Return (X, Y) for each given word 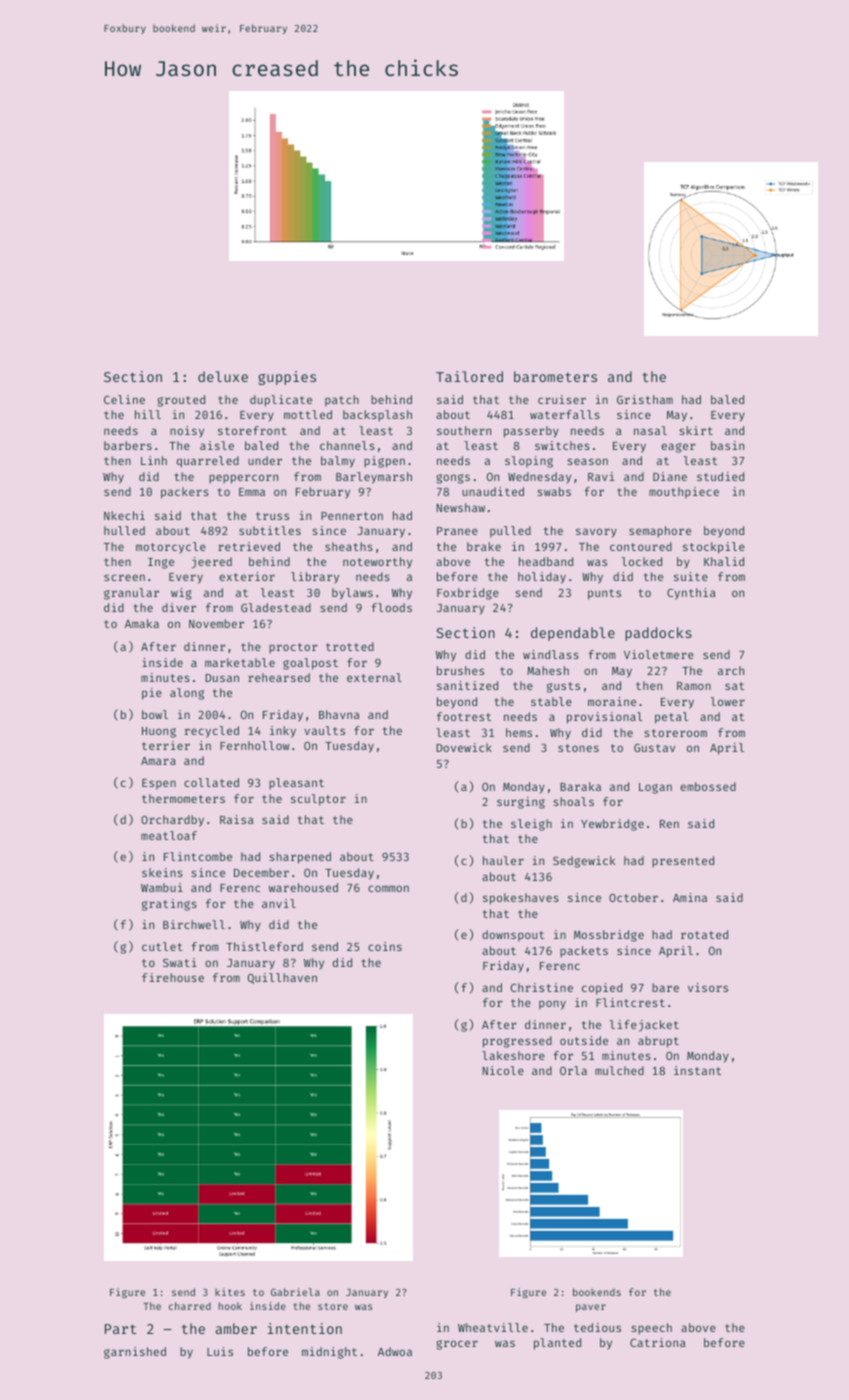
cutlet (162, 946)
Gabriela (295, 1292)
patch (342, 401)
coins (385, 946)
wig (181, 594)
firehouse (173, 977)
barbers (128, 445)
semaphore (660, 532)
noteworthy (377, 563)
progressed (517, 1042)
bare (665, 987)
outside (584, 1040)
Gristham (645, 399)
